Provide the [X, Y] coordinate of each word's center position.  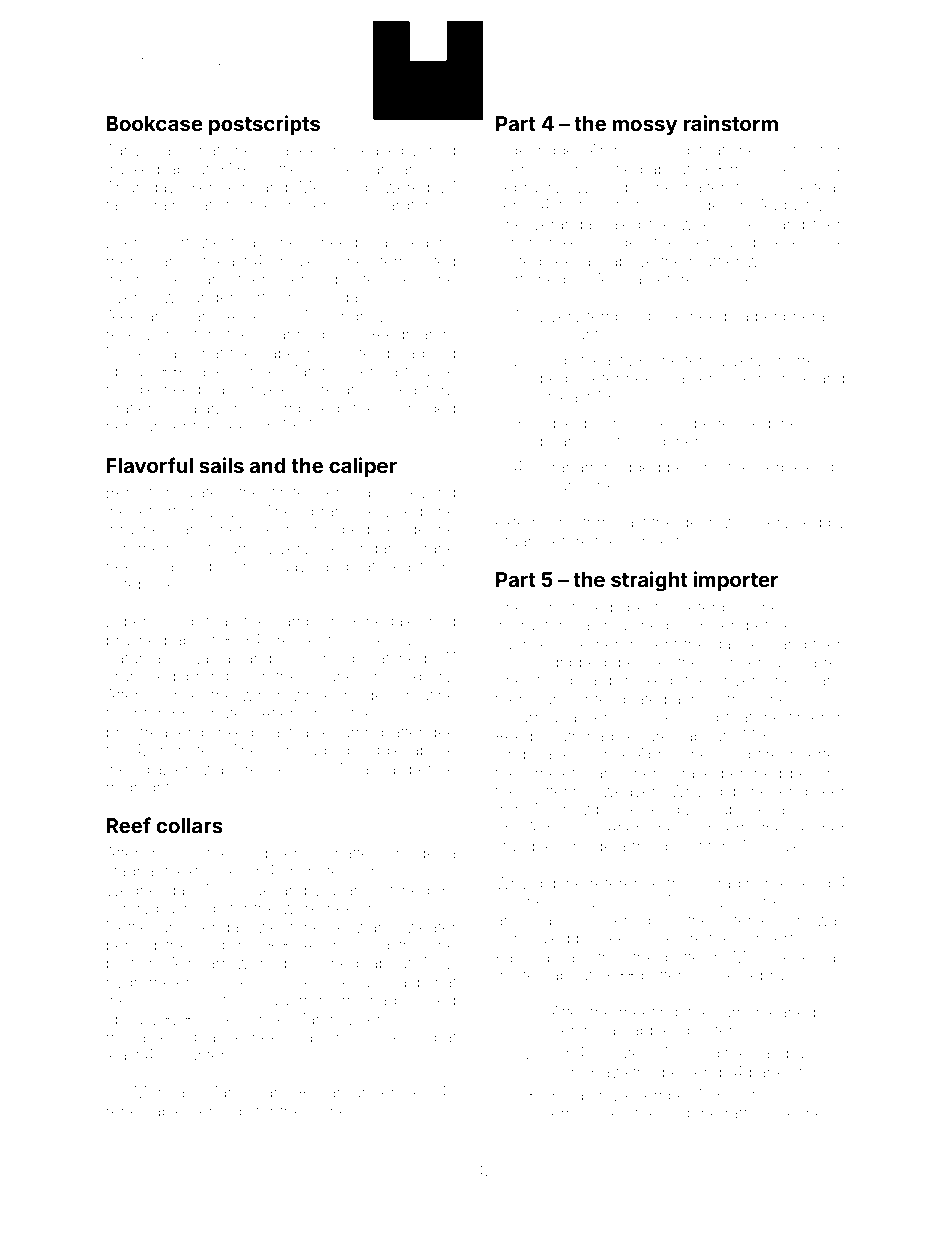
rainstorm [731, 123]
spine [328, 1112]
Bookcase [154, 123]
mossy [644, 127]
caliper [363, 467]
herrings [220, 1113]
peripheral [792, 317]
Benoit [129, 492]
